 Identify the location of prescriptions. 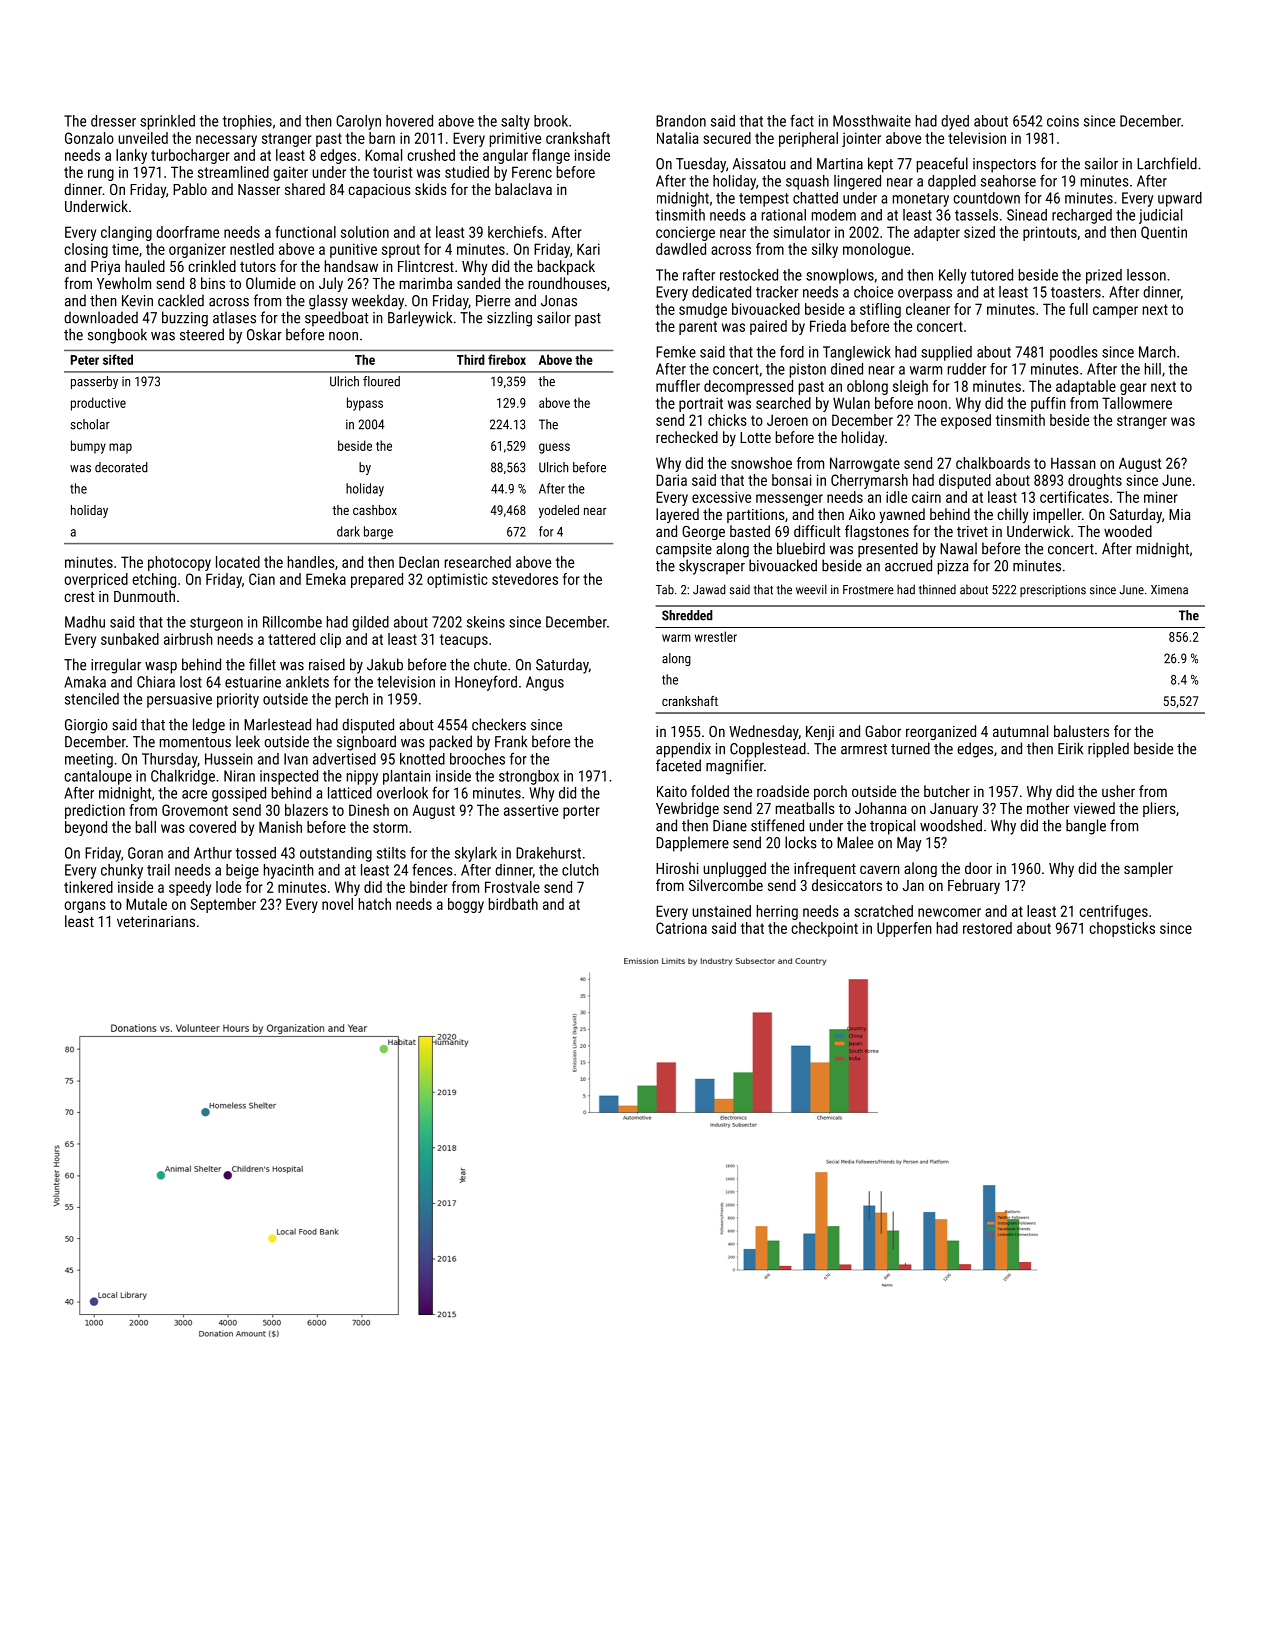
(1053, 591).
